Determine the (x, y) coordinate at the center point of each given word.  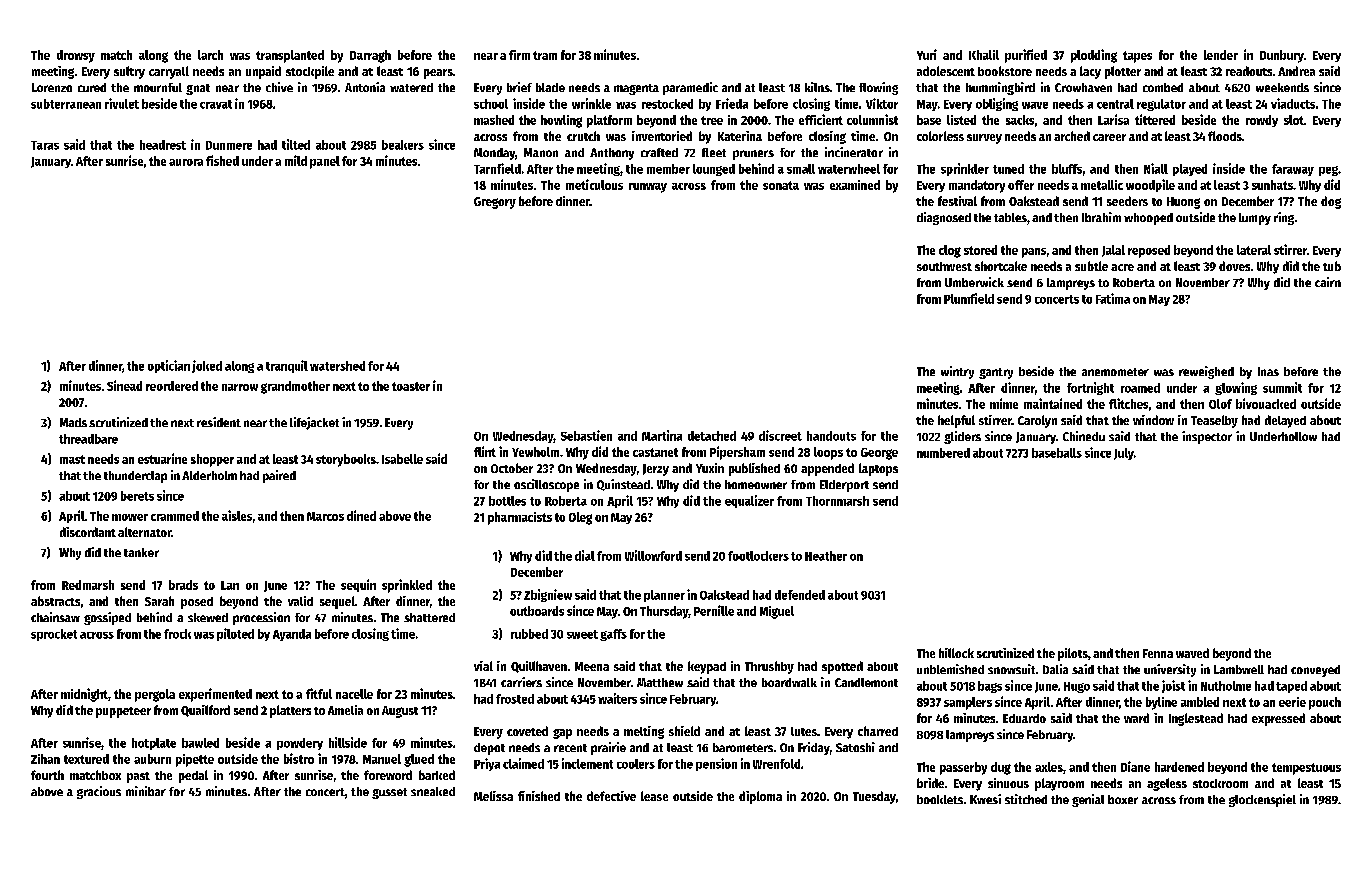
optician (169, 366)
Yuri (927, 54)
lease (654, 796)
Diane (1135, 766)
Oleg (580, 518)
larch (210, 55)
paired (279, 476)
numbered (943, 453)
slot (1294, 120)
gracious (99, 792)
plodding (1094, 56)
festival (957, 201)
